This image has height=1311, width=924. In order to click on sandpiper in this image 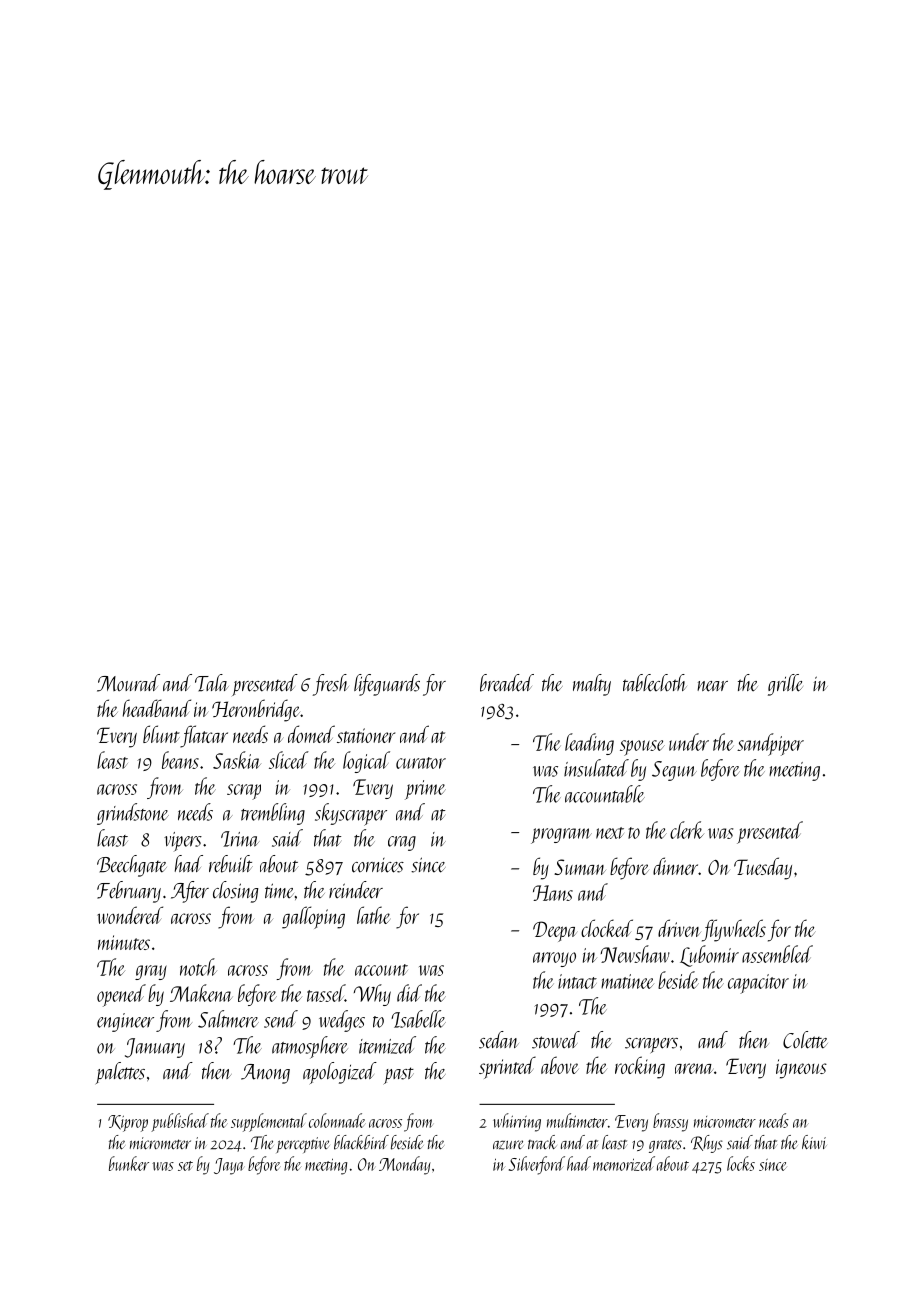, I will do `click(770, 744)`.
